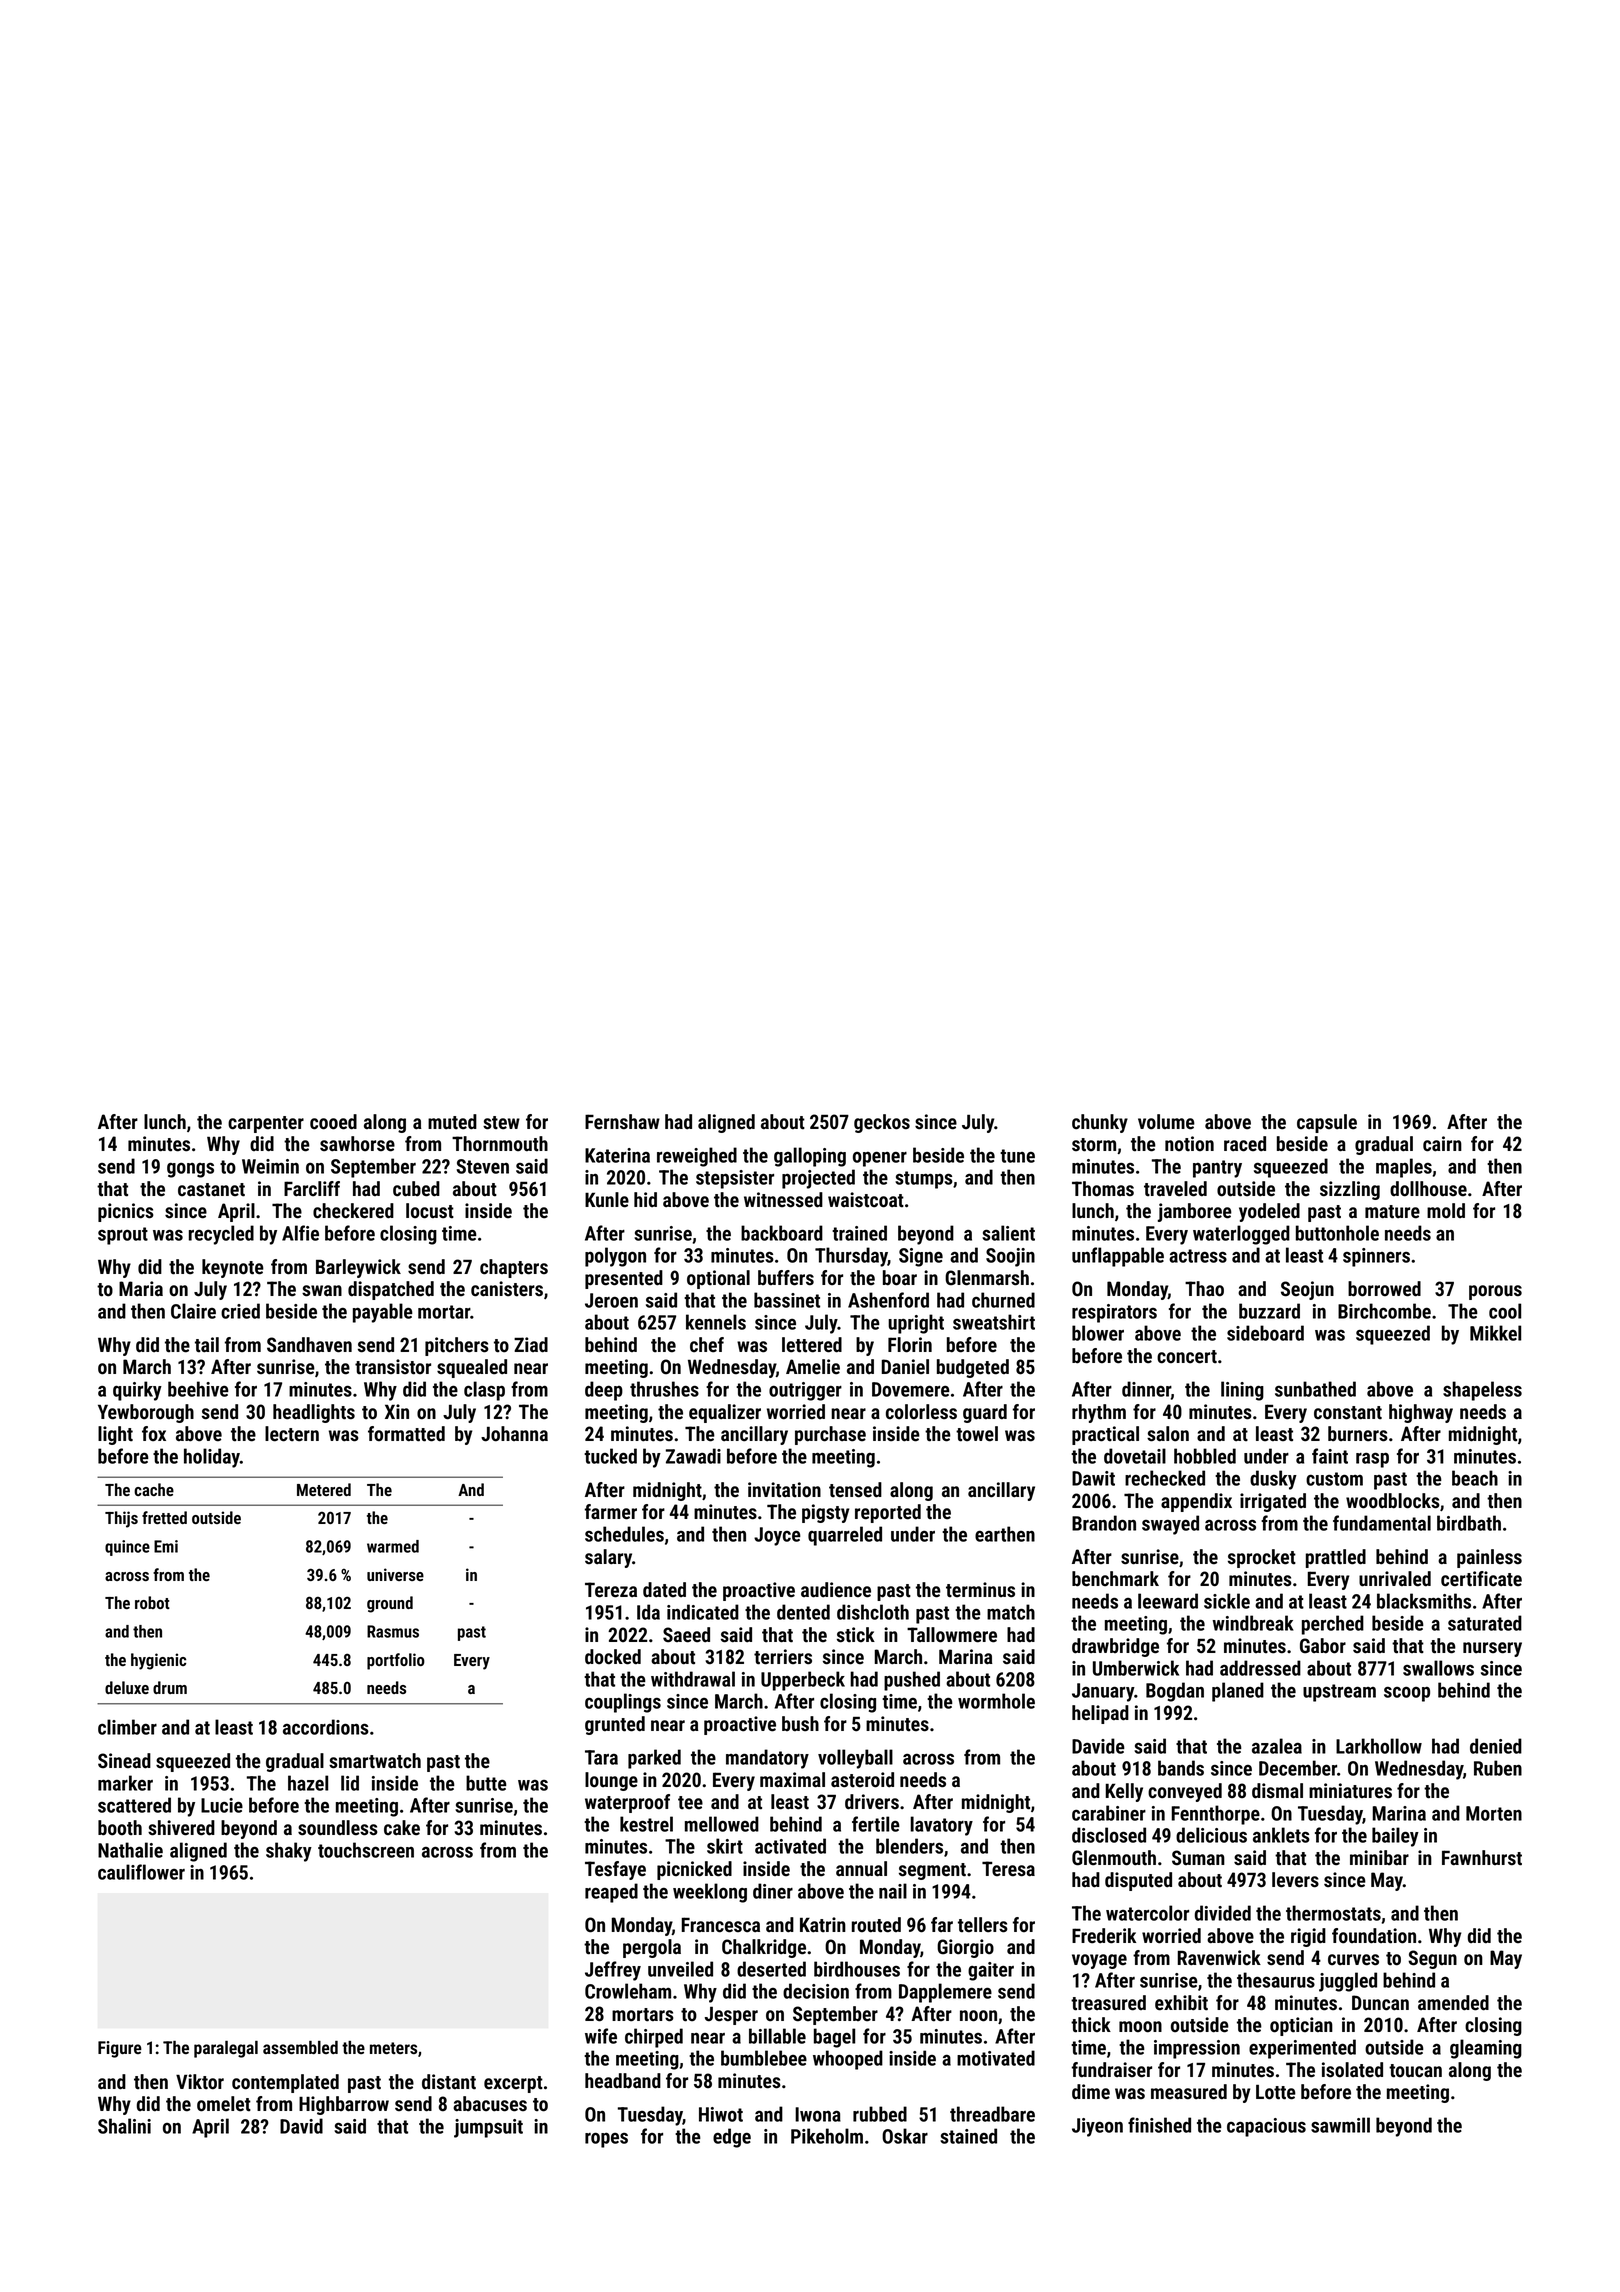  Describe the element at coordinates (449, 2082) in the page. I see `distant` at that location.
